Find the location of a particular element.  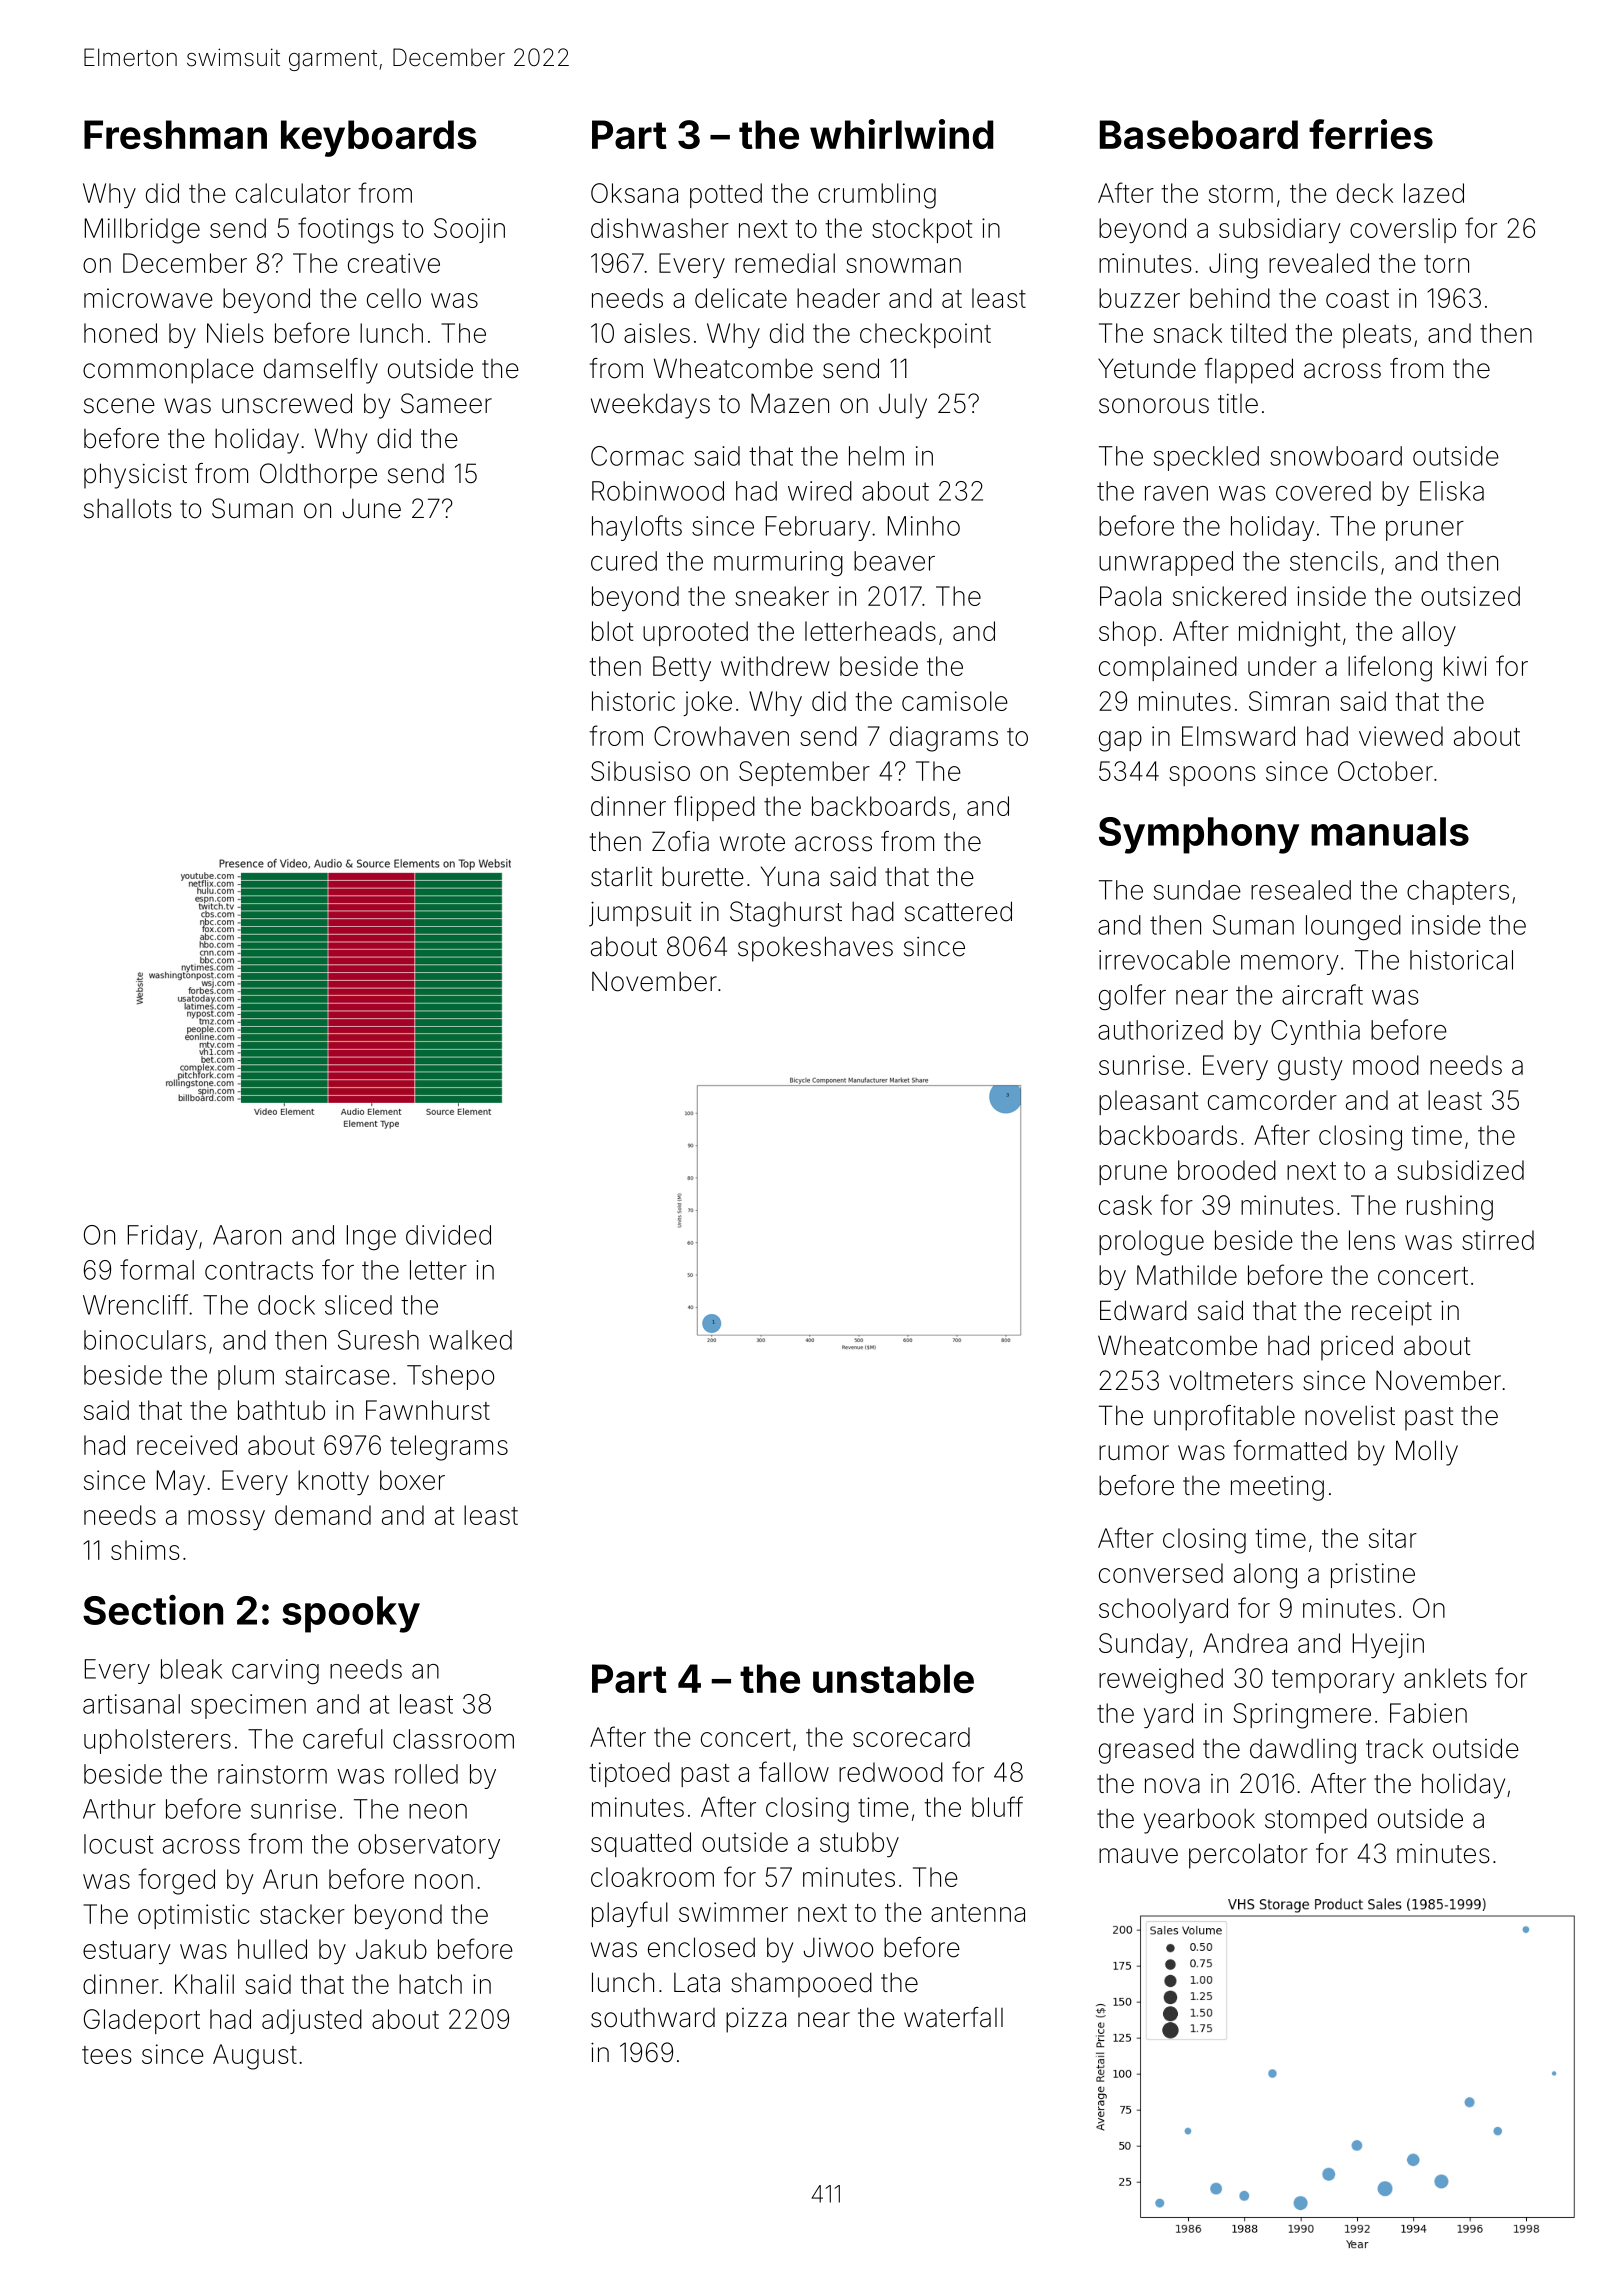

receipt is located at coordinates (1392, 1313).
